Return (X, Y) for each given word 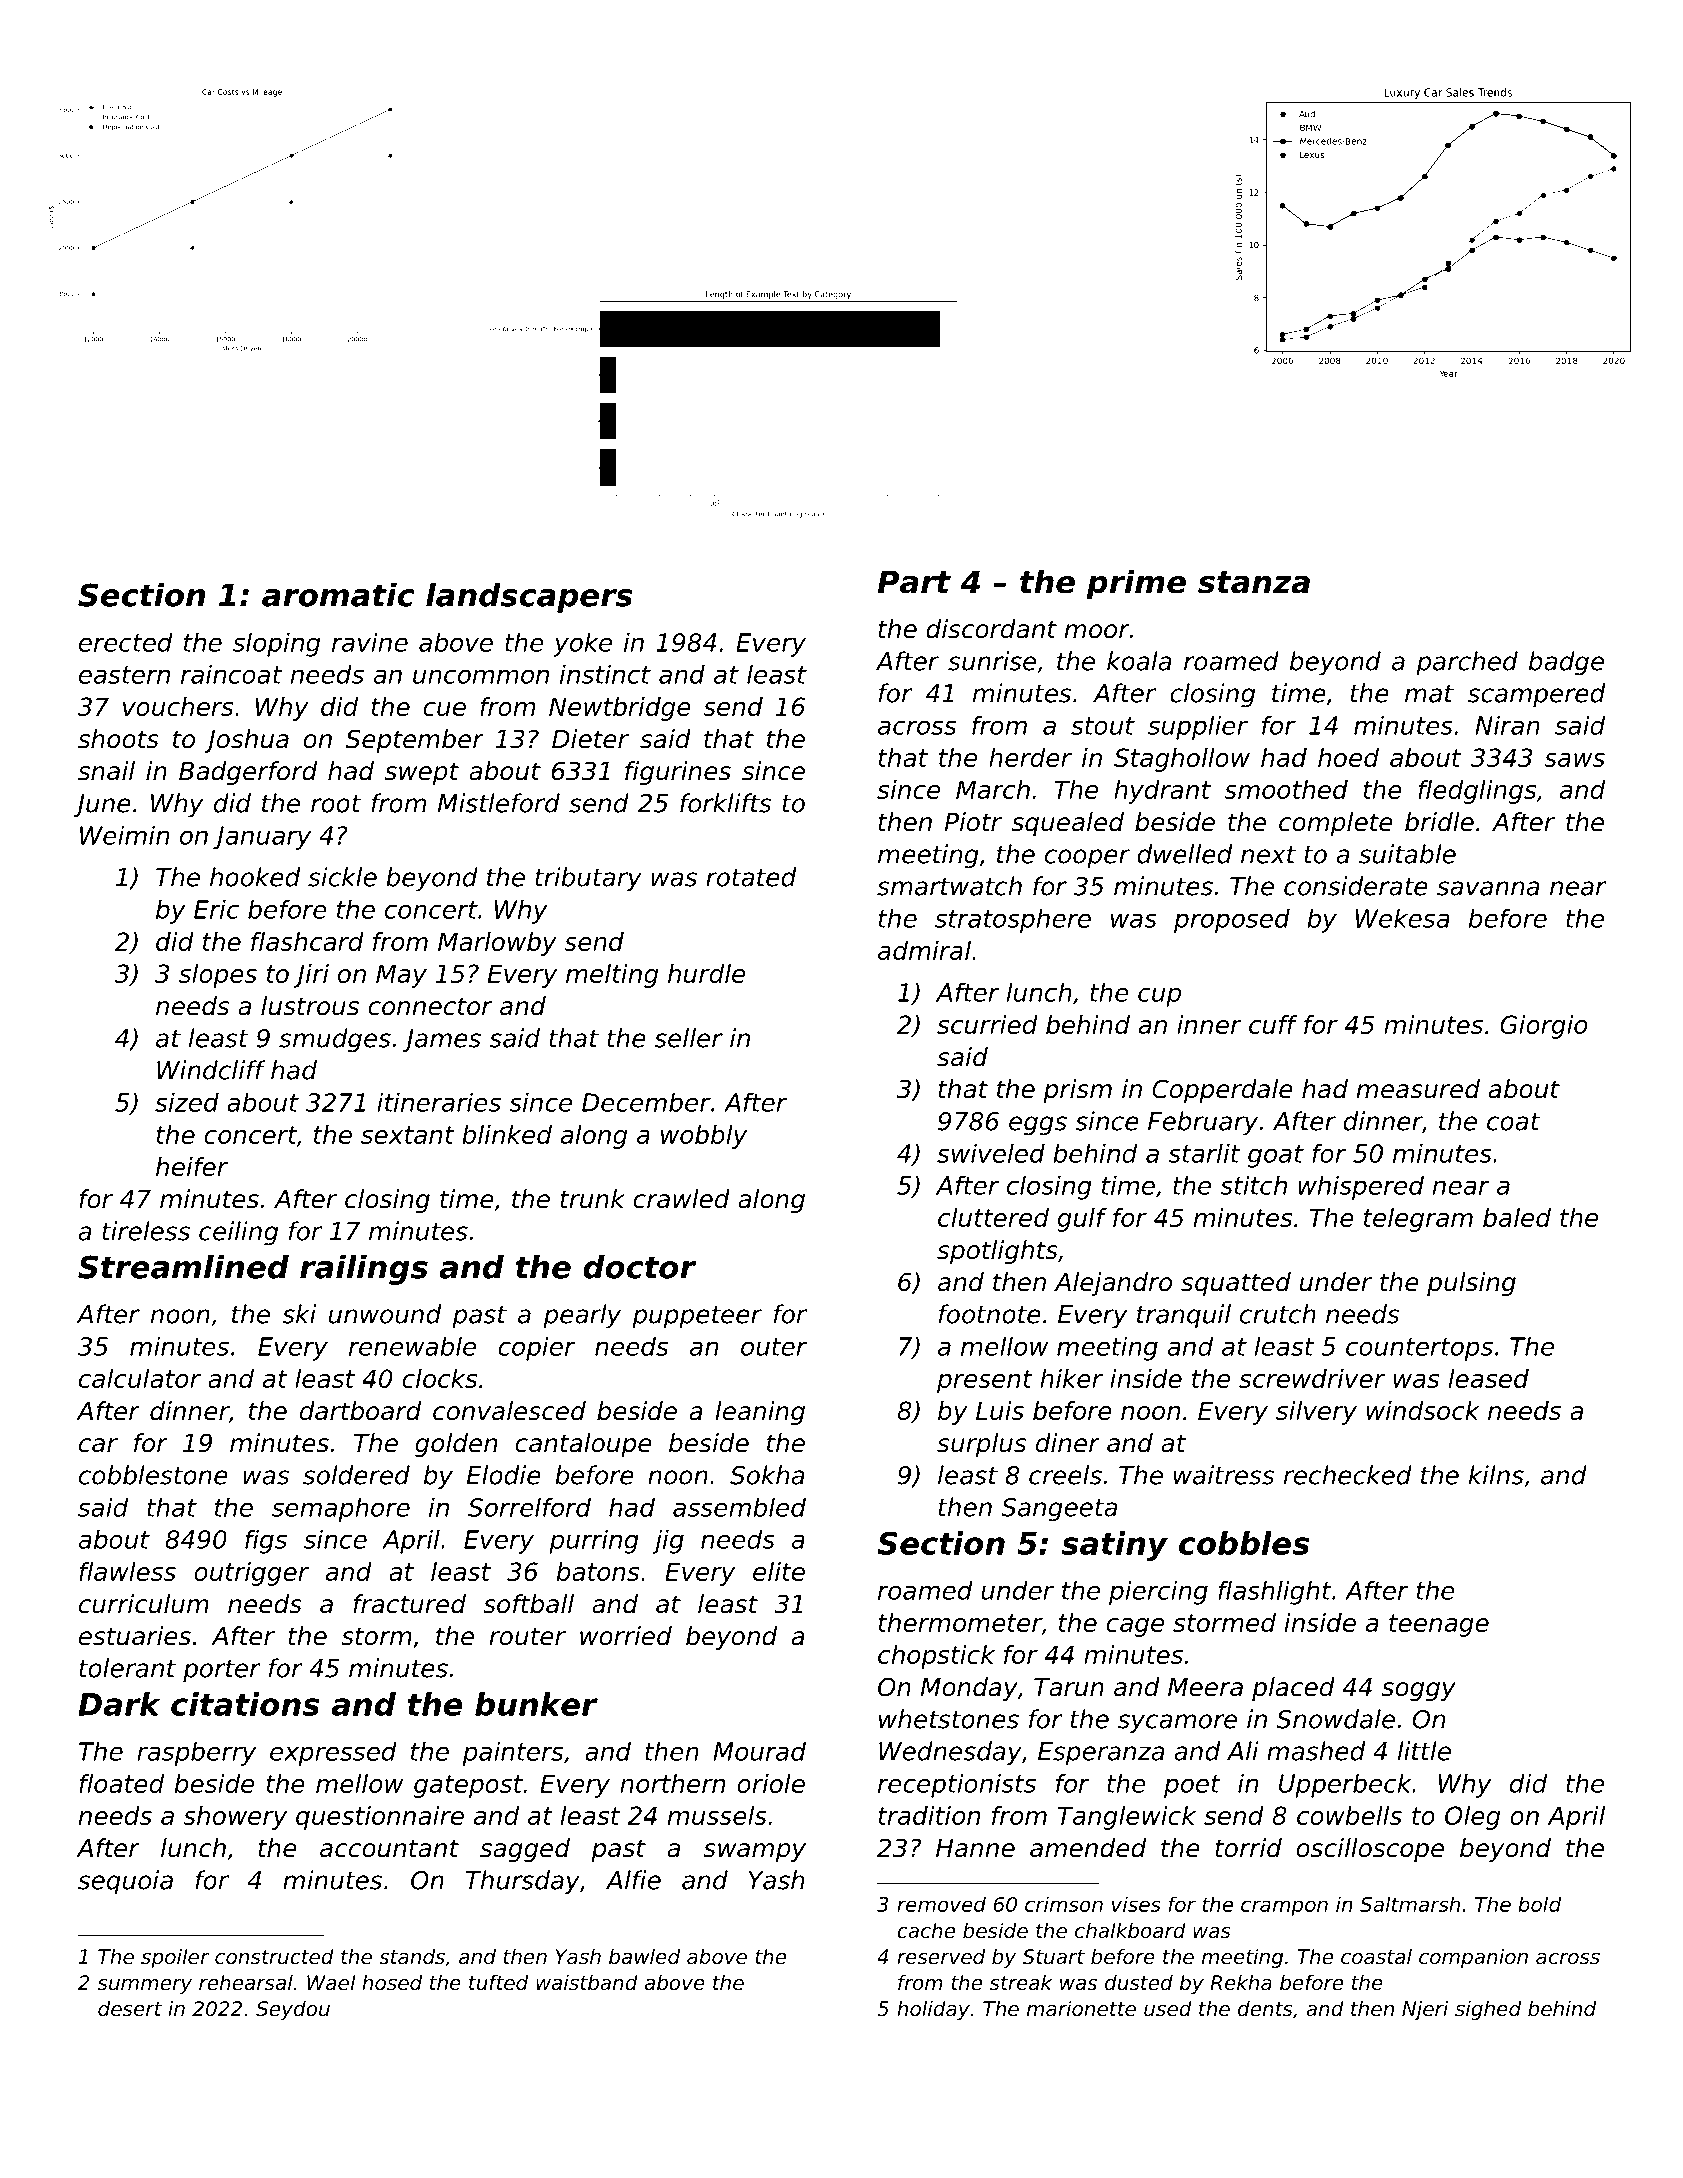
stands (412, 1957)
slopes (218, 976)
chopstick (936, 1657)
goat (1276, 1156)
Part (914, 582)
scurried (987, 1024)
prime (1136, 584)
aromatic (338, 595)
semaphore (341, 1509)
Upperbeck (1345, 1786)
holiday (933, 2010)
